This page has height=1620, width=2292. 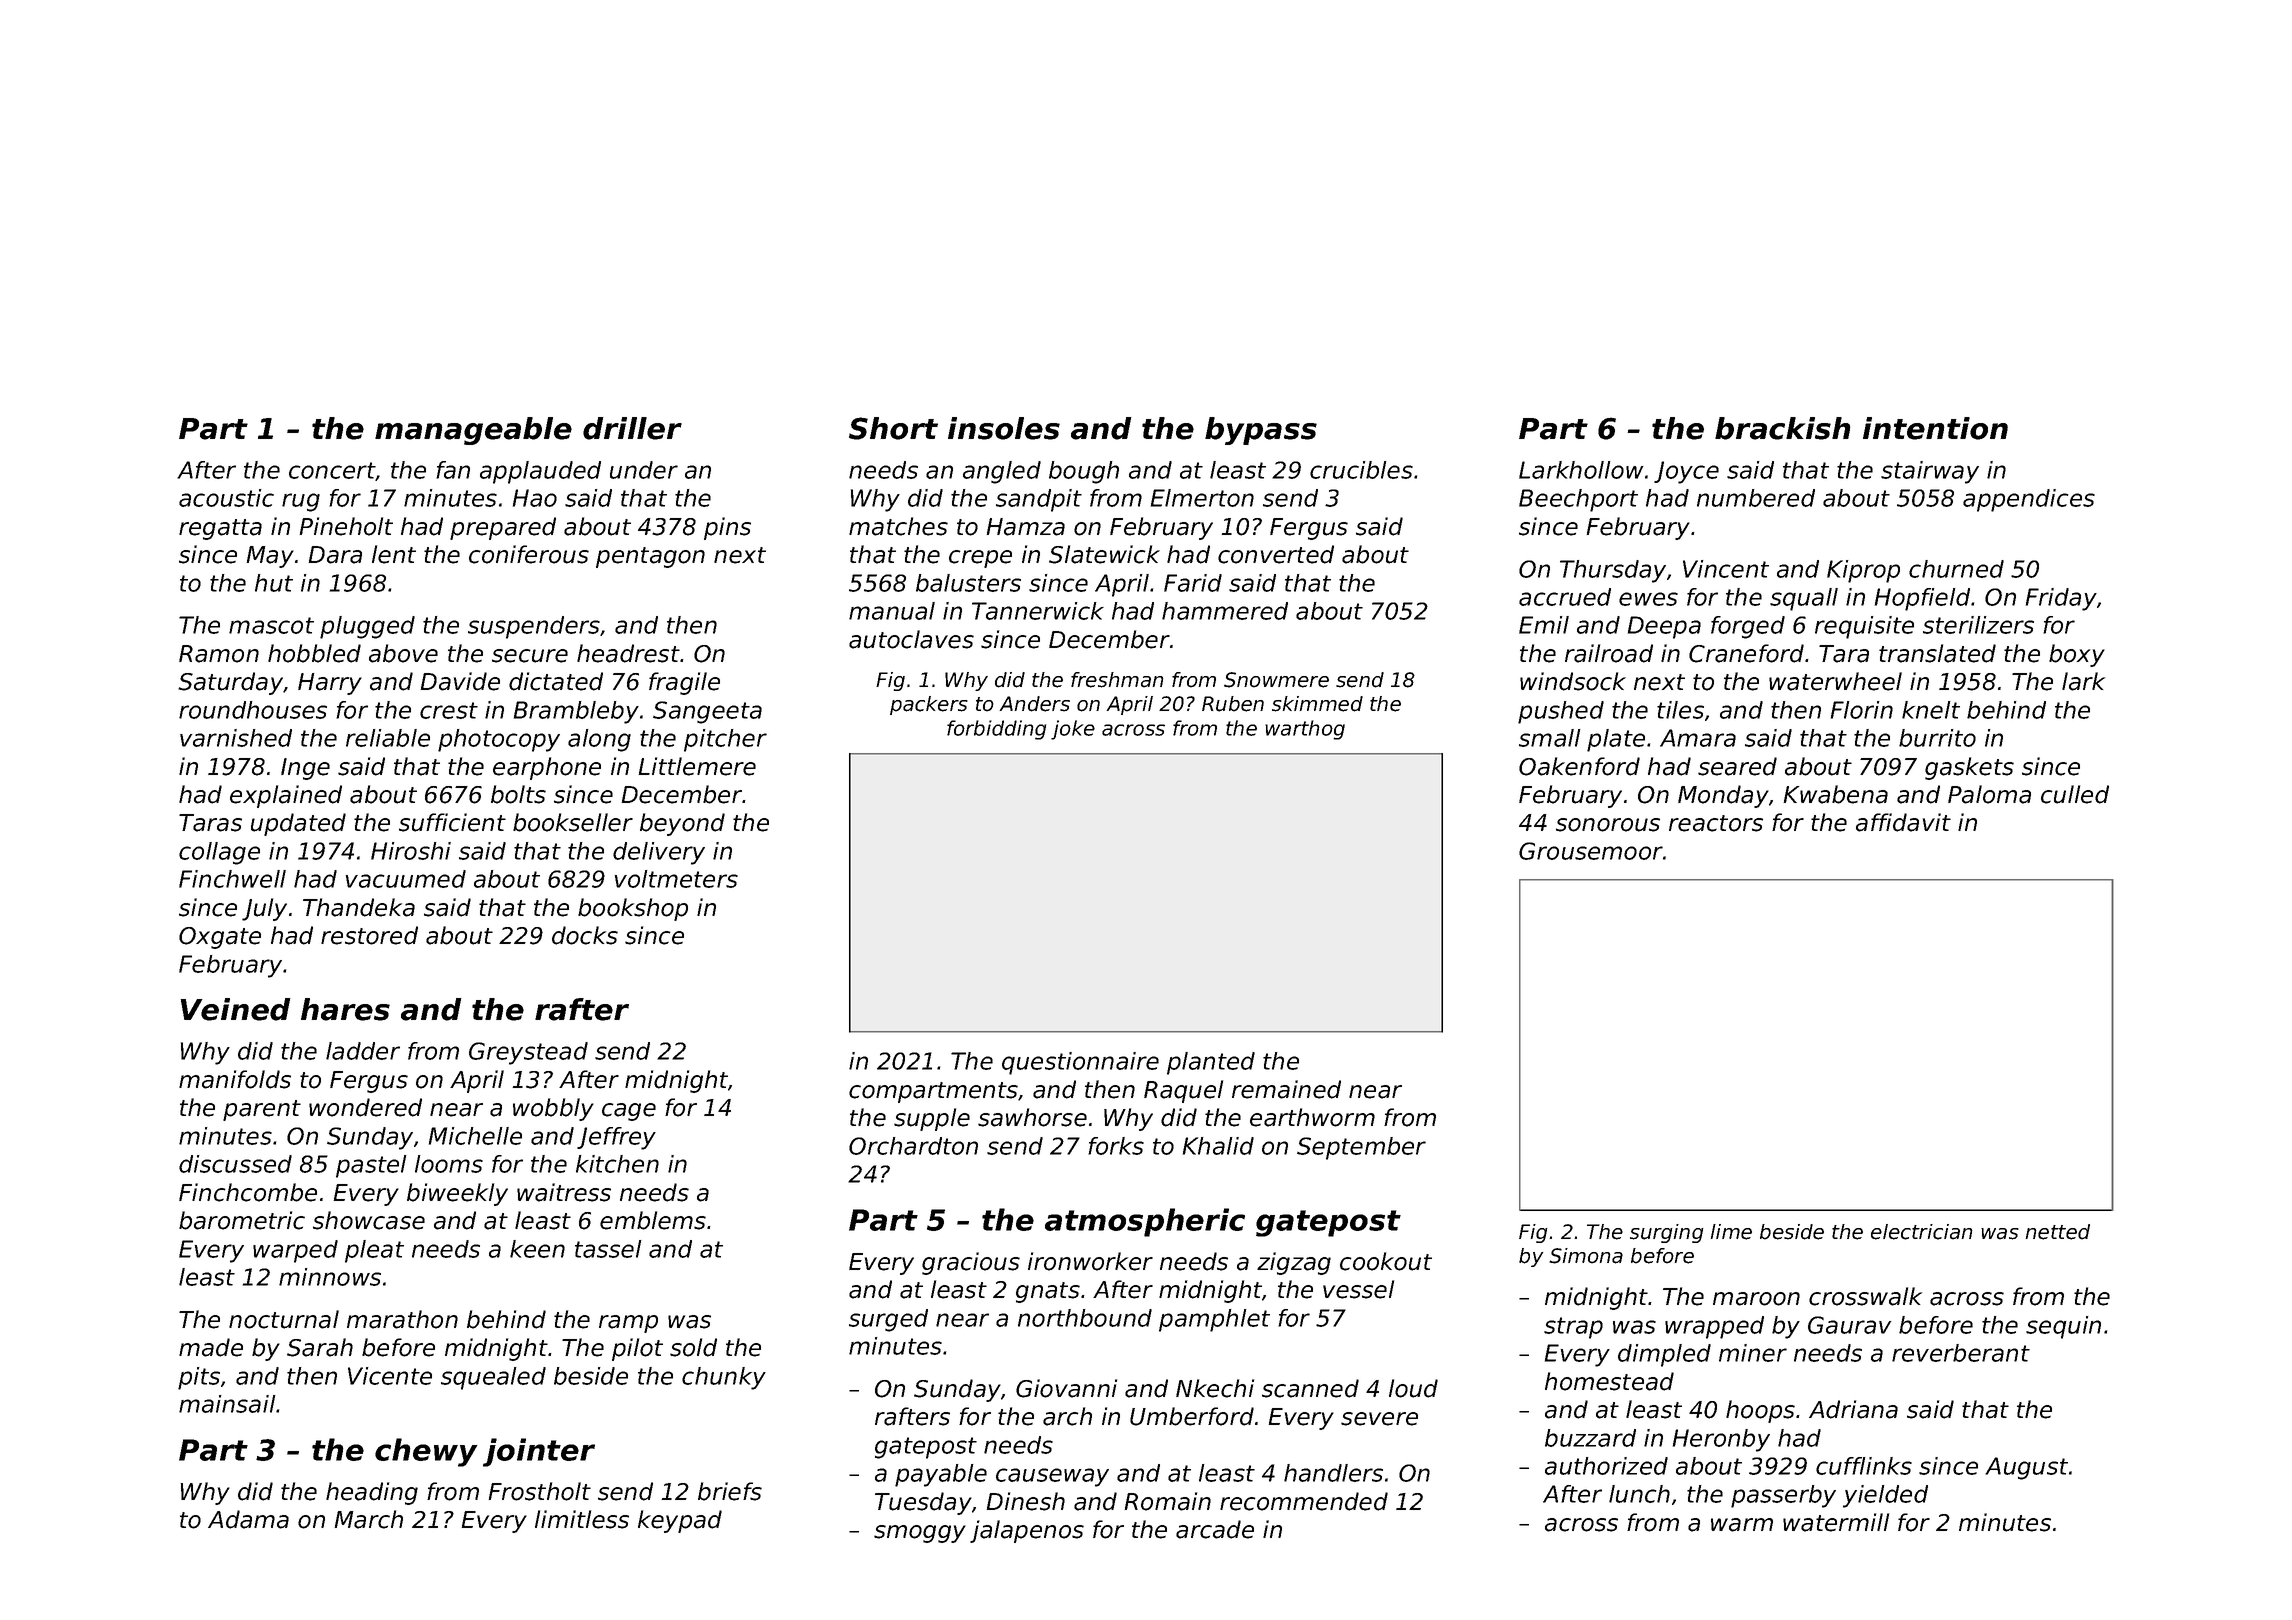 I want to click on converted, so click(x=1276, y=554).
